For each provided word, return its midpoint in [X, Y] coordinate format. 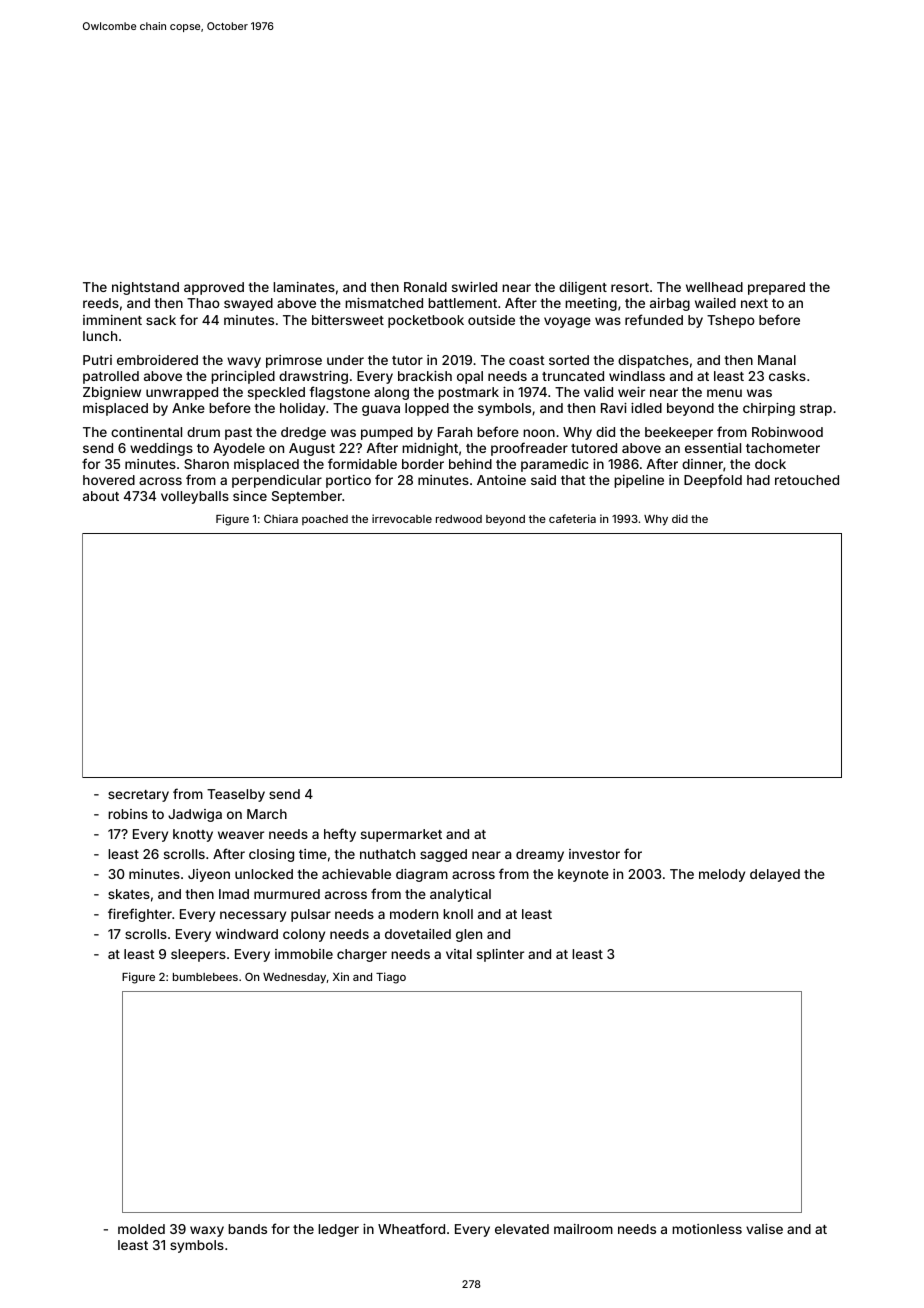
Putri [97, 360]
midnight [430, 449]
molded [141, 1229]
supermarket [401, 835]
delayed [775, 875]
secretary [138, 796]
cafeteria [572, 518]
